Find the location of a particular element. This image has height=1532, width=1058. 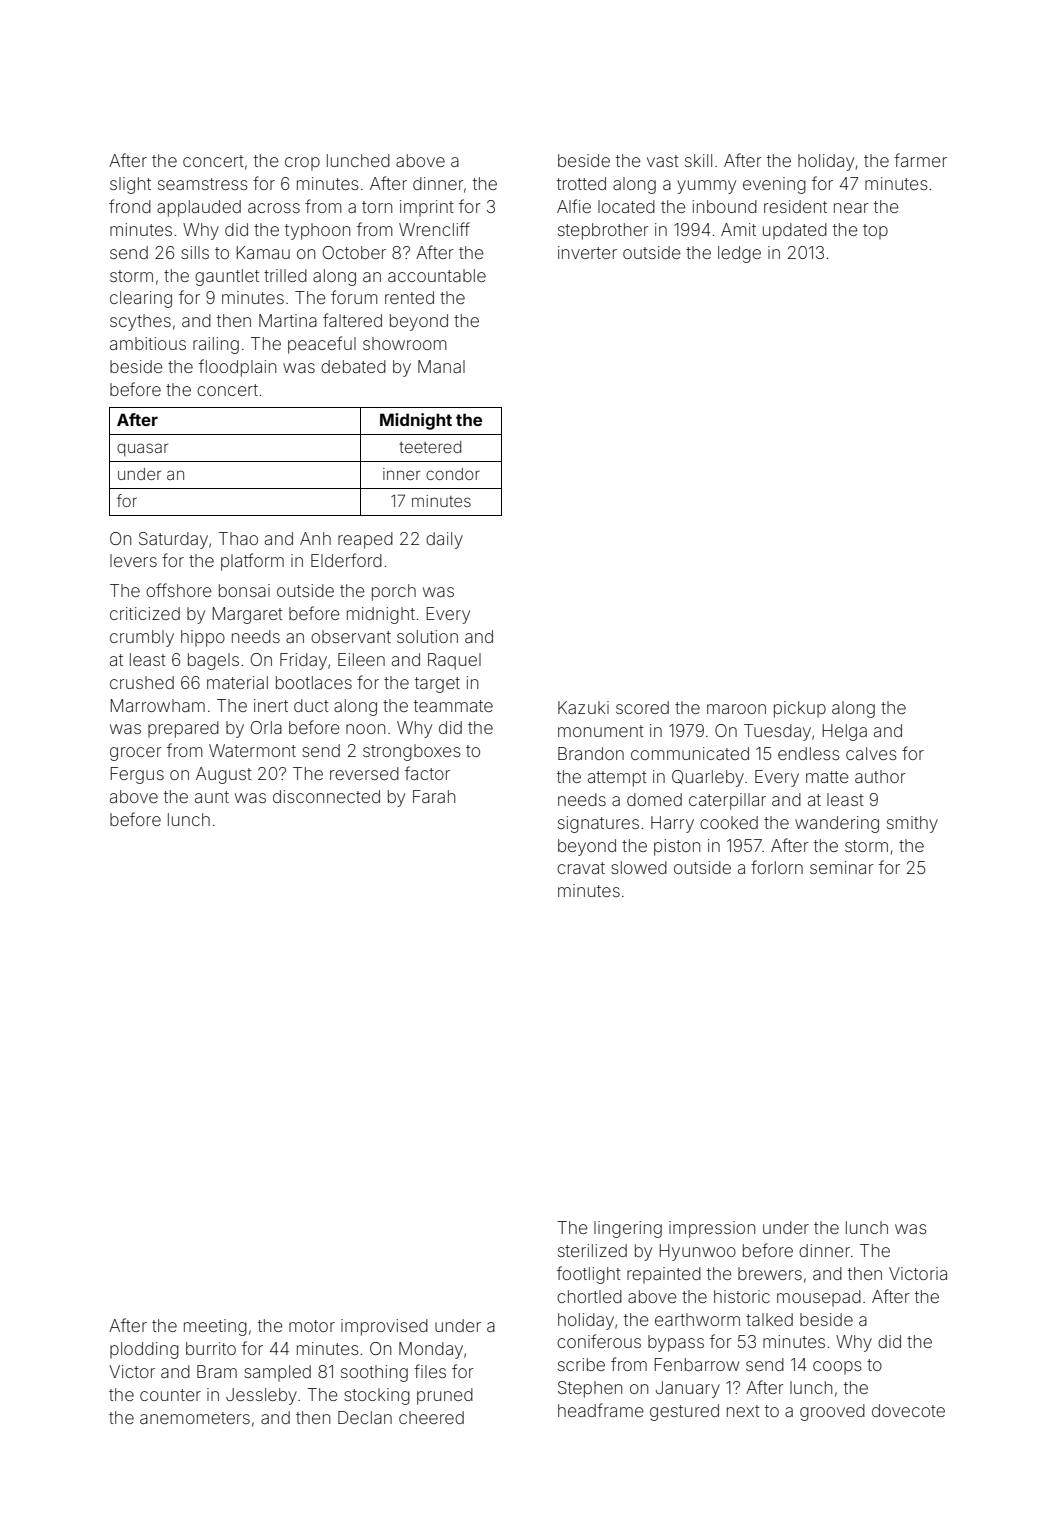

Bram is located at coordinates (217, 1371).
